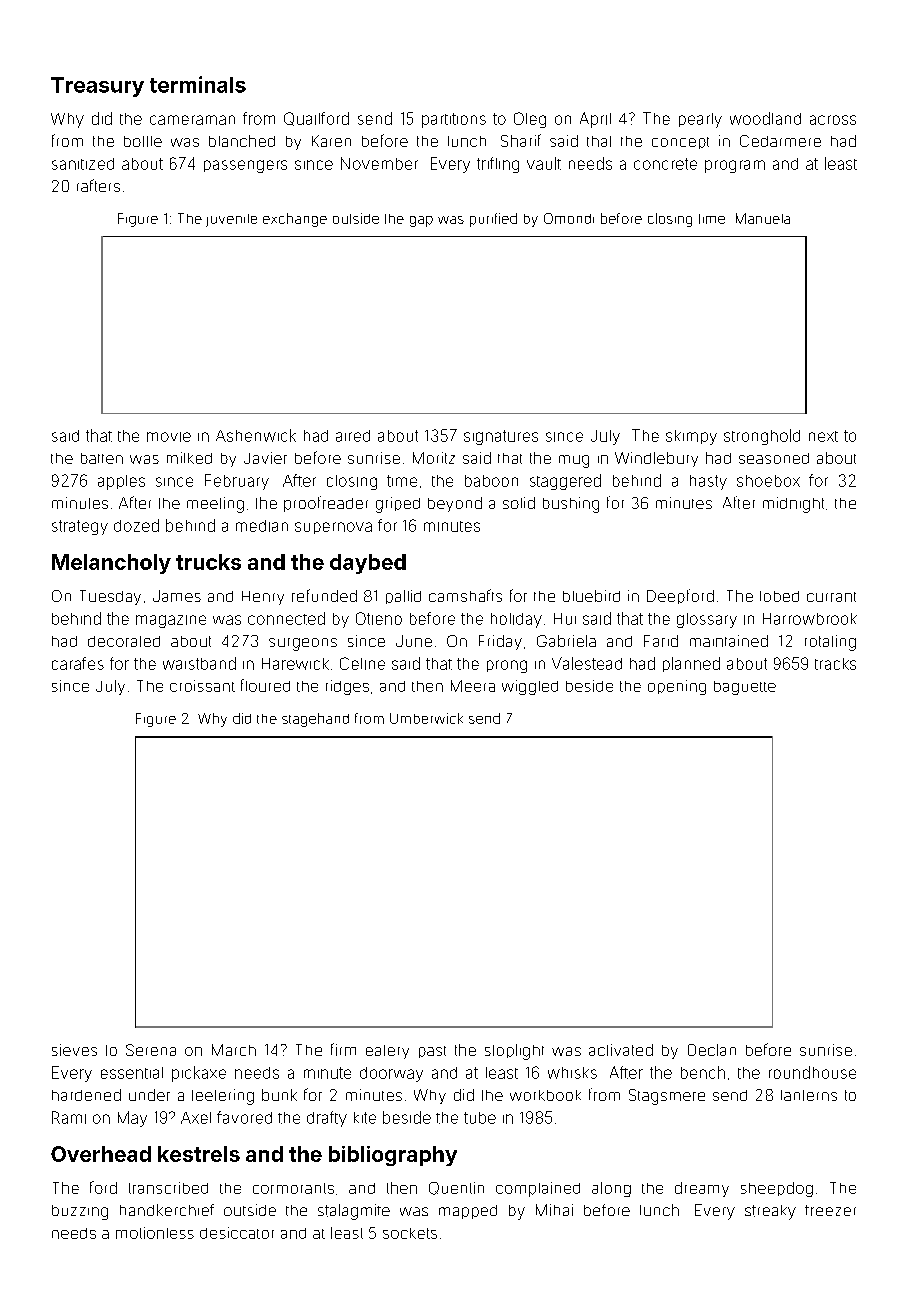  What do you see at coordinates (231, 220) in the page?
I see `juvenile` at bounding box center [231, 220].
